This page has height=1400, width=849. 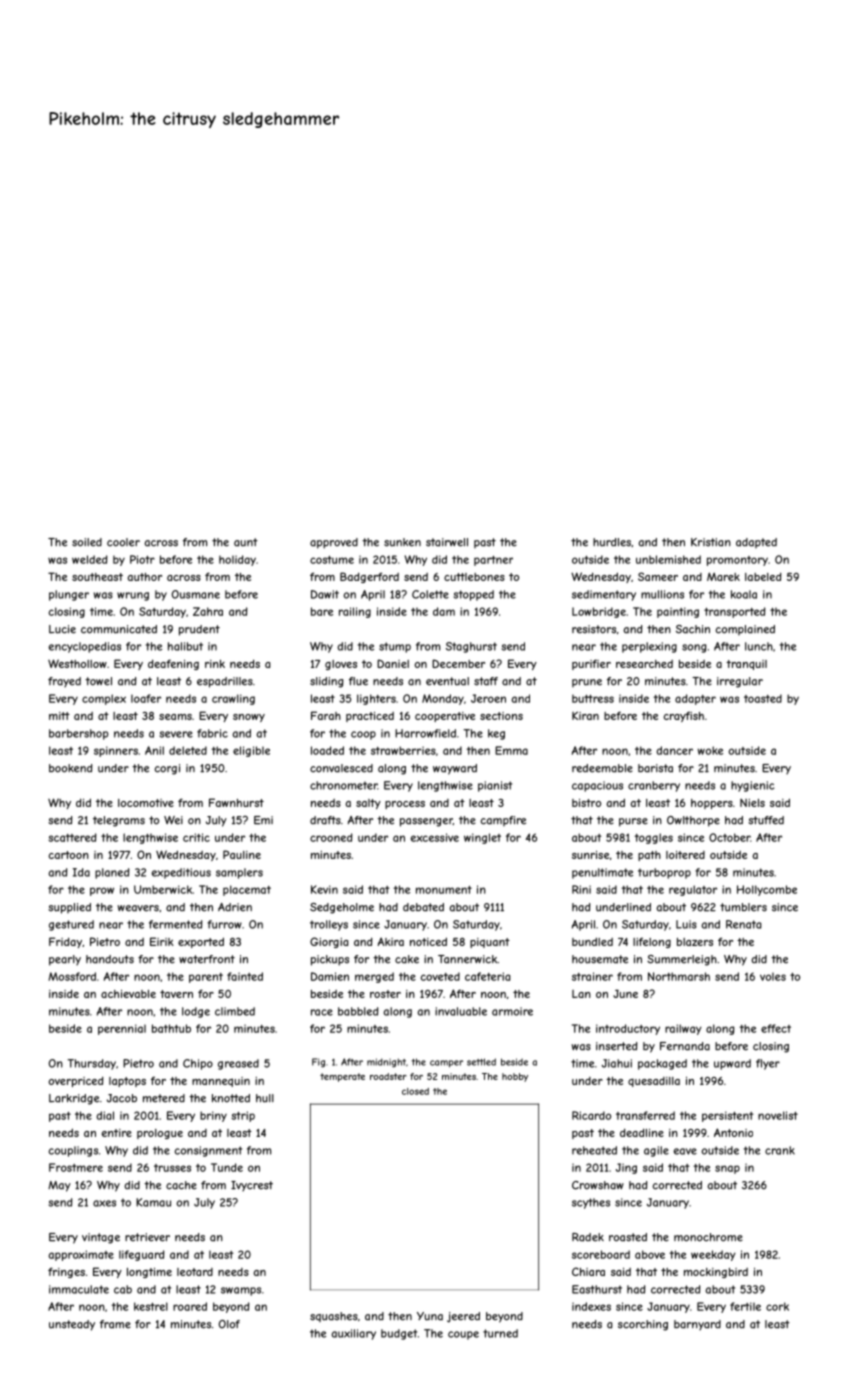 I want to click on scoreboard, so click(x=601, y=1254).
